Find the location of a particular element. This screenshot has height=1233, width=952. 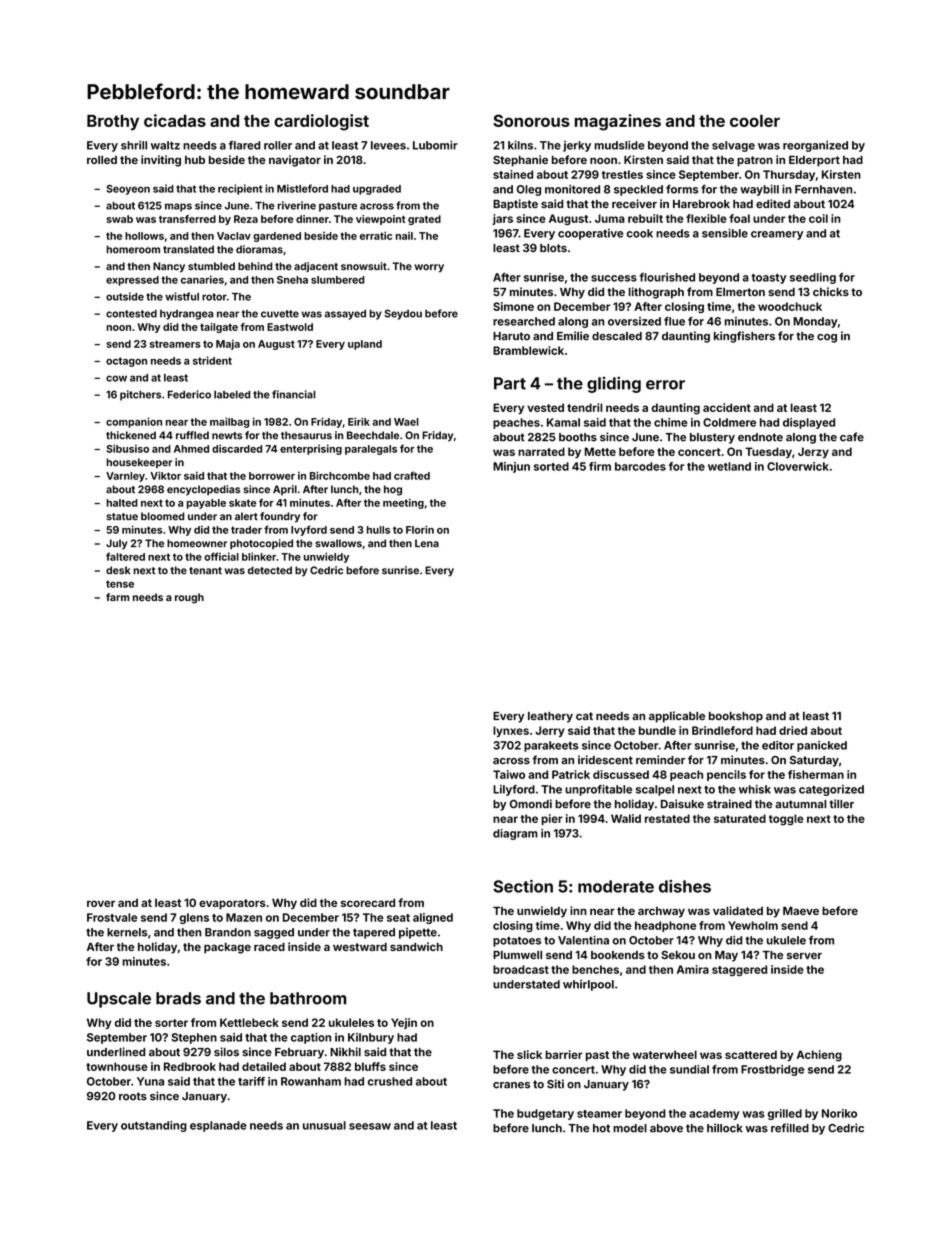

Upscale is located at coordinates (119, 1000).
